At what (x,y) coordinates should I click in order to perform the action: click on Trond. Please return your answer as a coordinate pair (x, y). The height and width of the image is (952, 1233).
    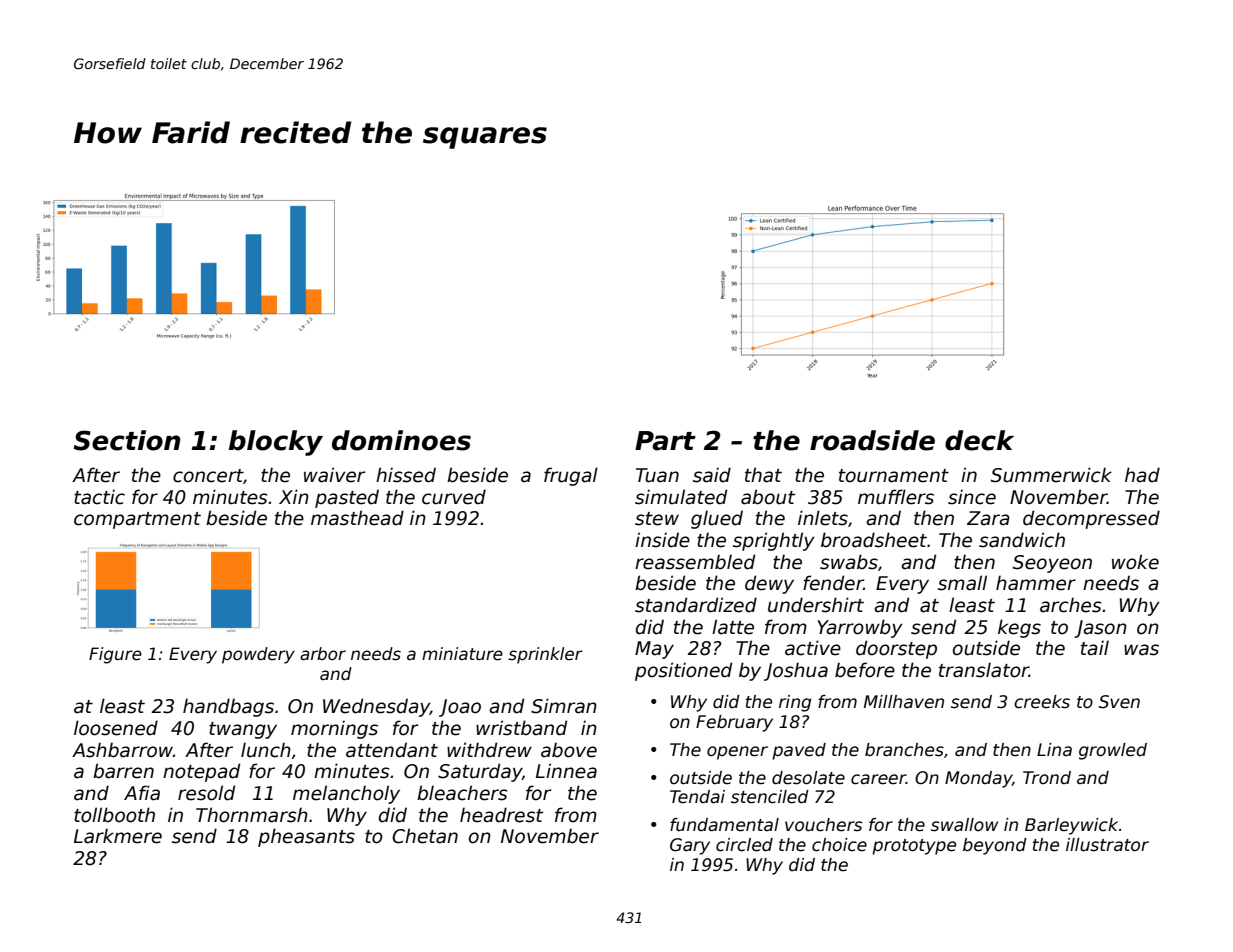
    Looking at the image, I should click on (1047, 777).
